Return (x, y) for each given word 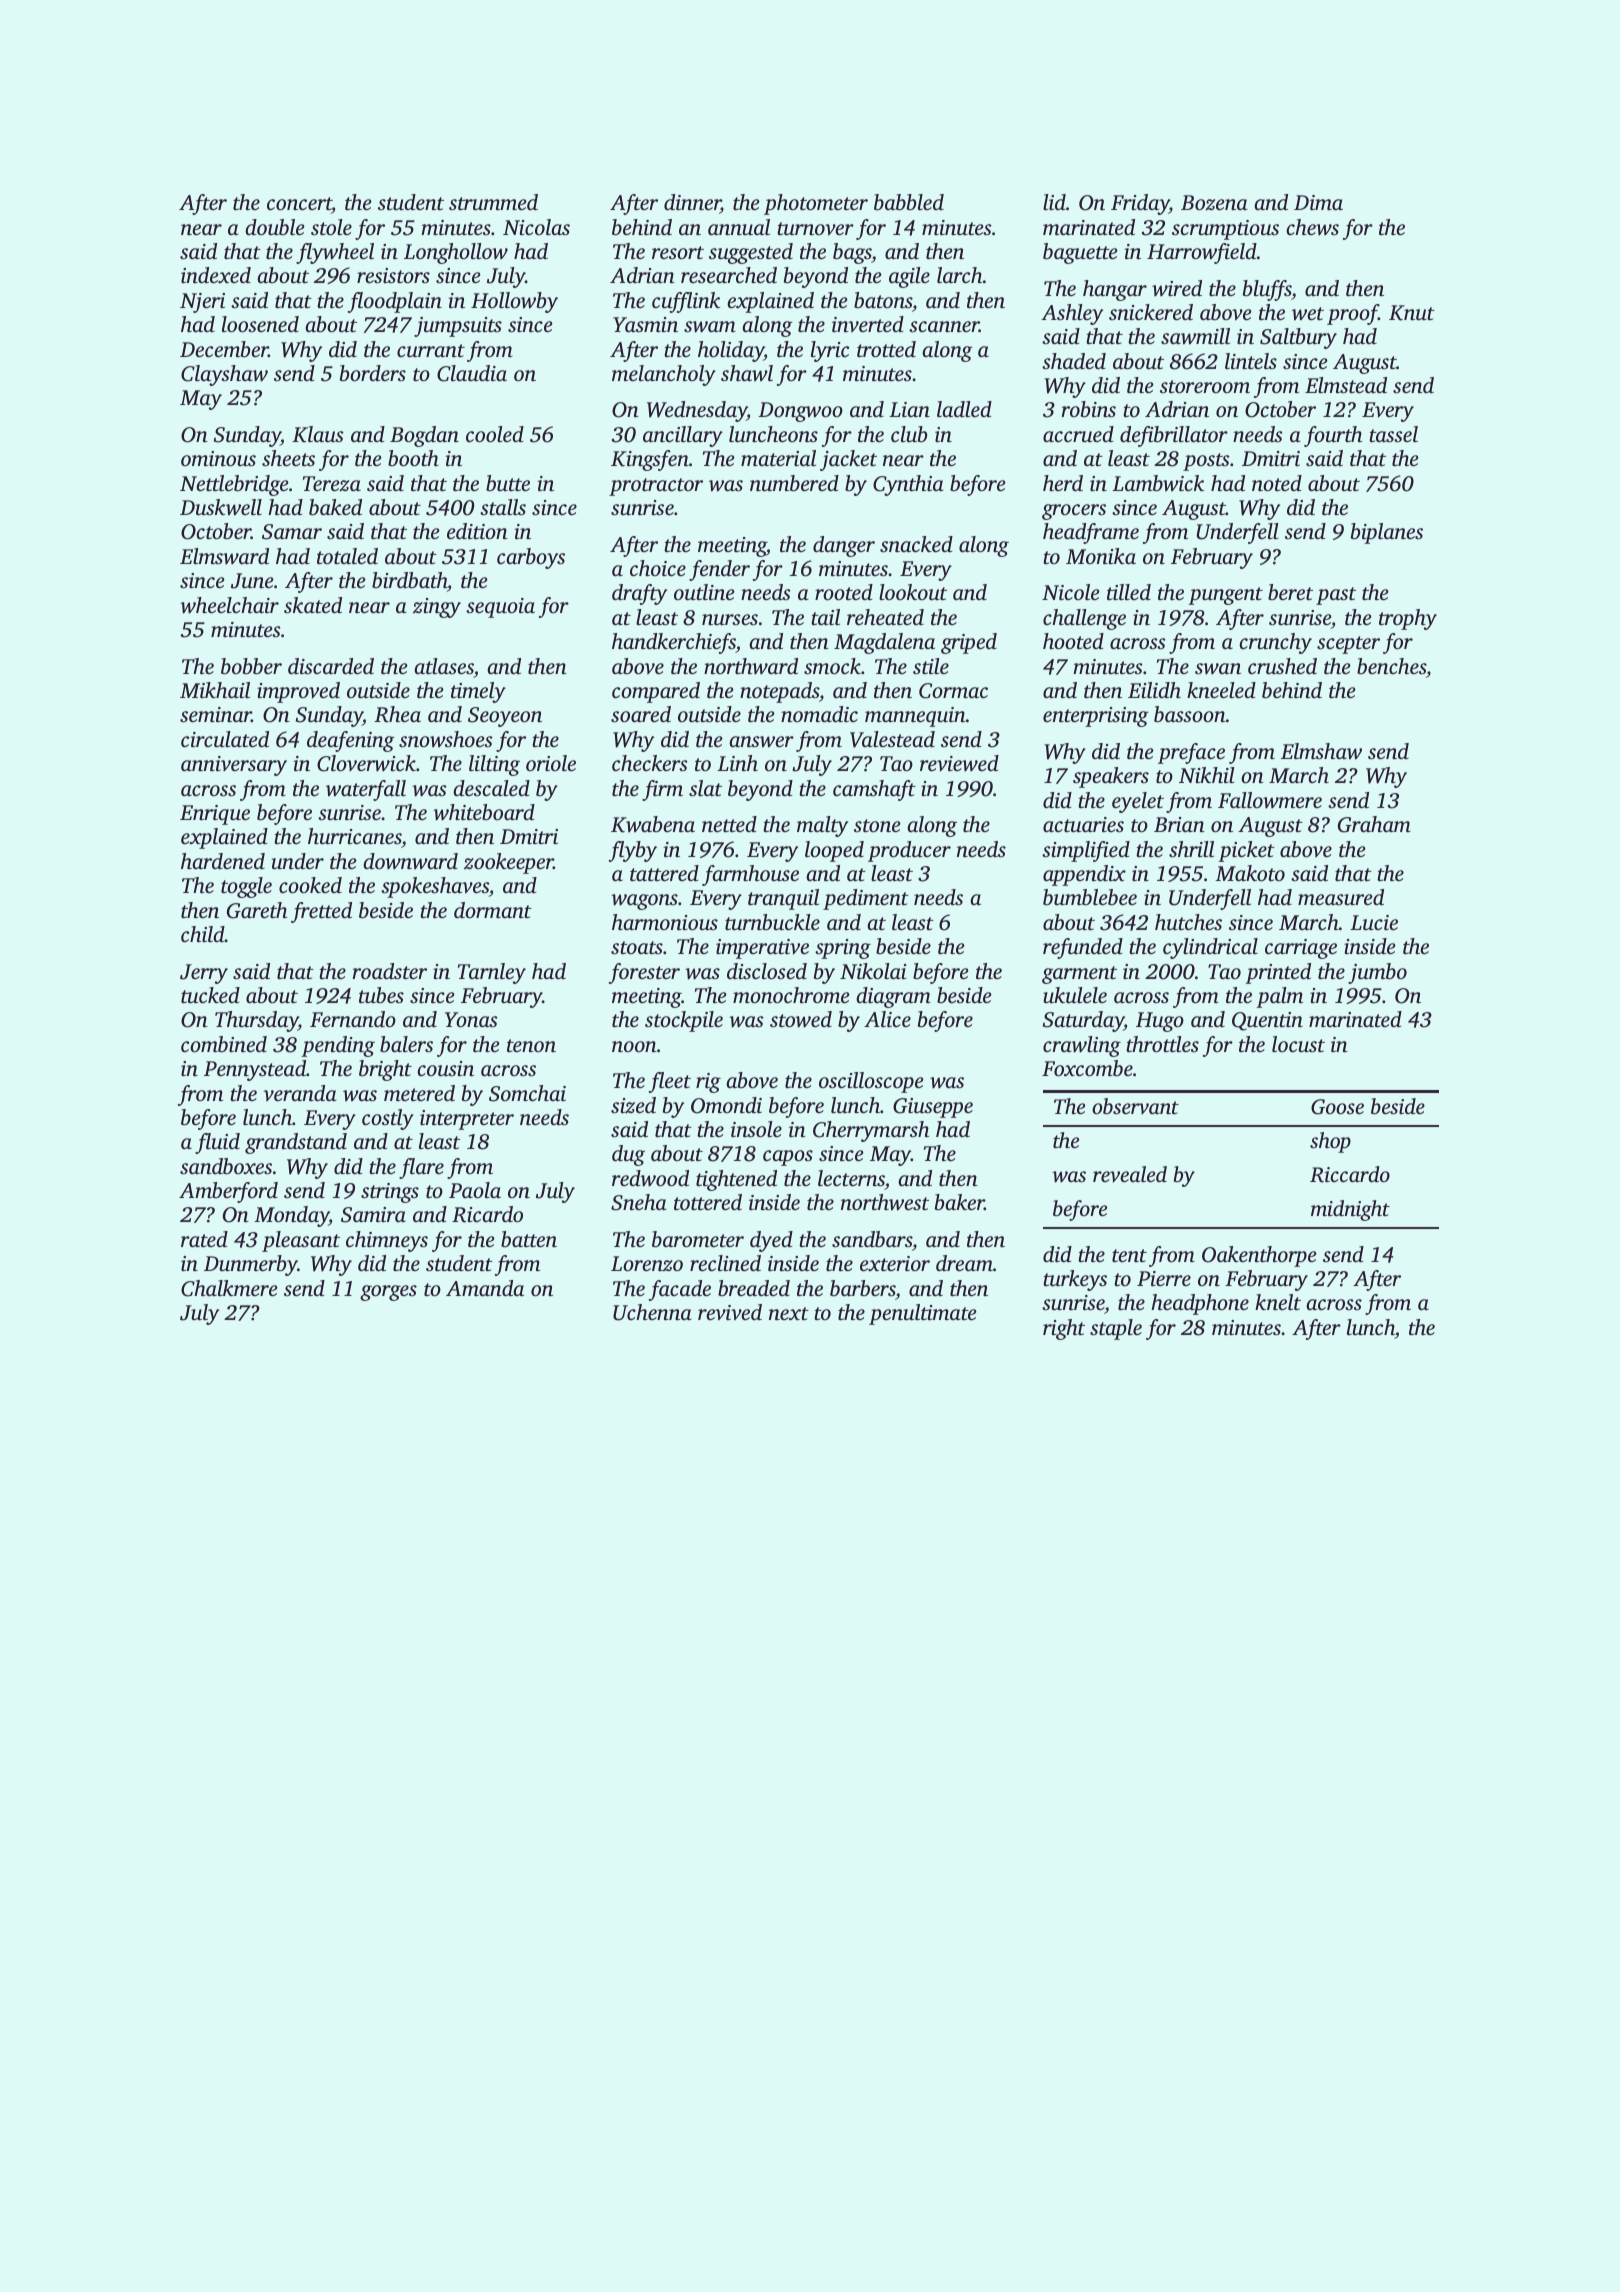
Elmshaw (1321, 751)
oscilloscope (871, 1082)
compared (656, 692)
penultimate (923, 1314)
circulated (225, 739)
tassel (1393, 434)
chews (1312, 227)
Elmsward (224, 556)
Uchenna (652, 1312)
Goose (1337, 1107)
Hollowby (514, 302)
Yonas (471, 1019)
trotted (886, 349)
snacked (916, 544)
